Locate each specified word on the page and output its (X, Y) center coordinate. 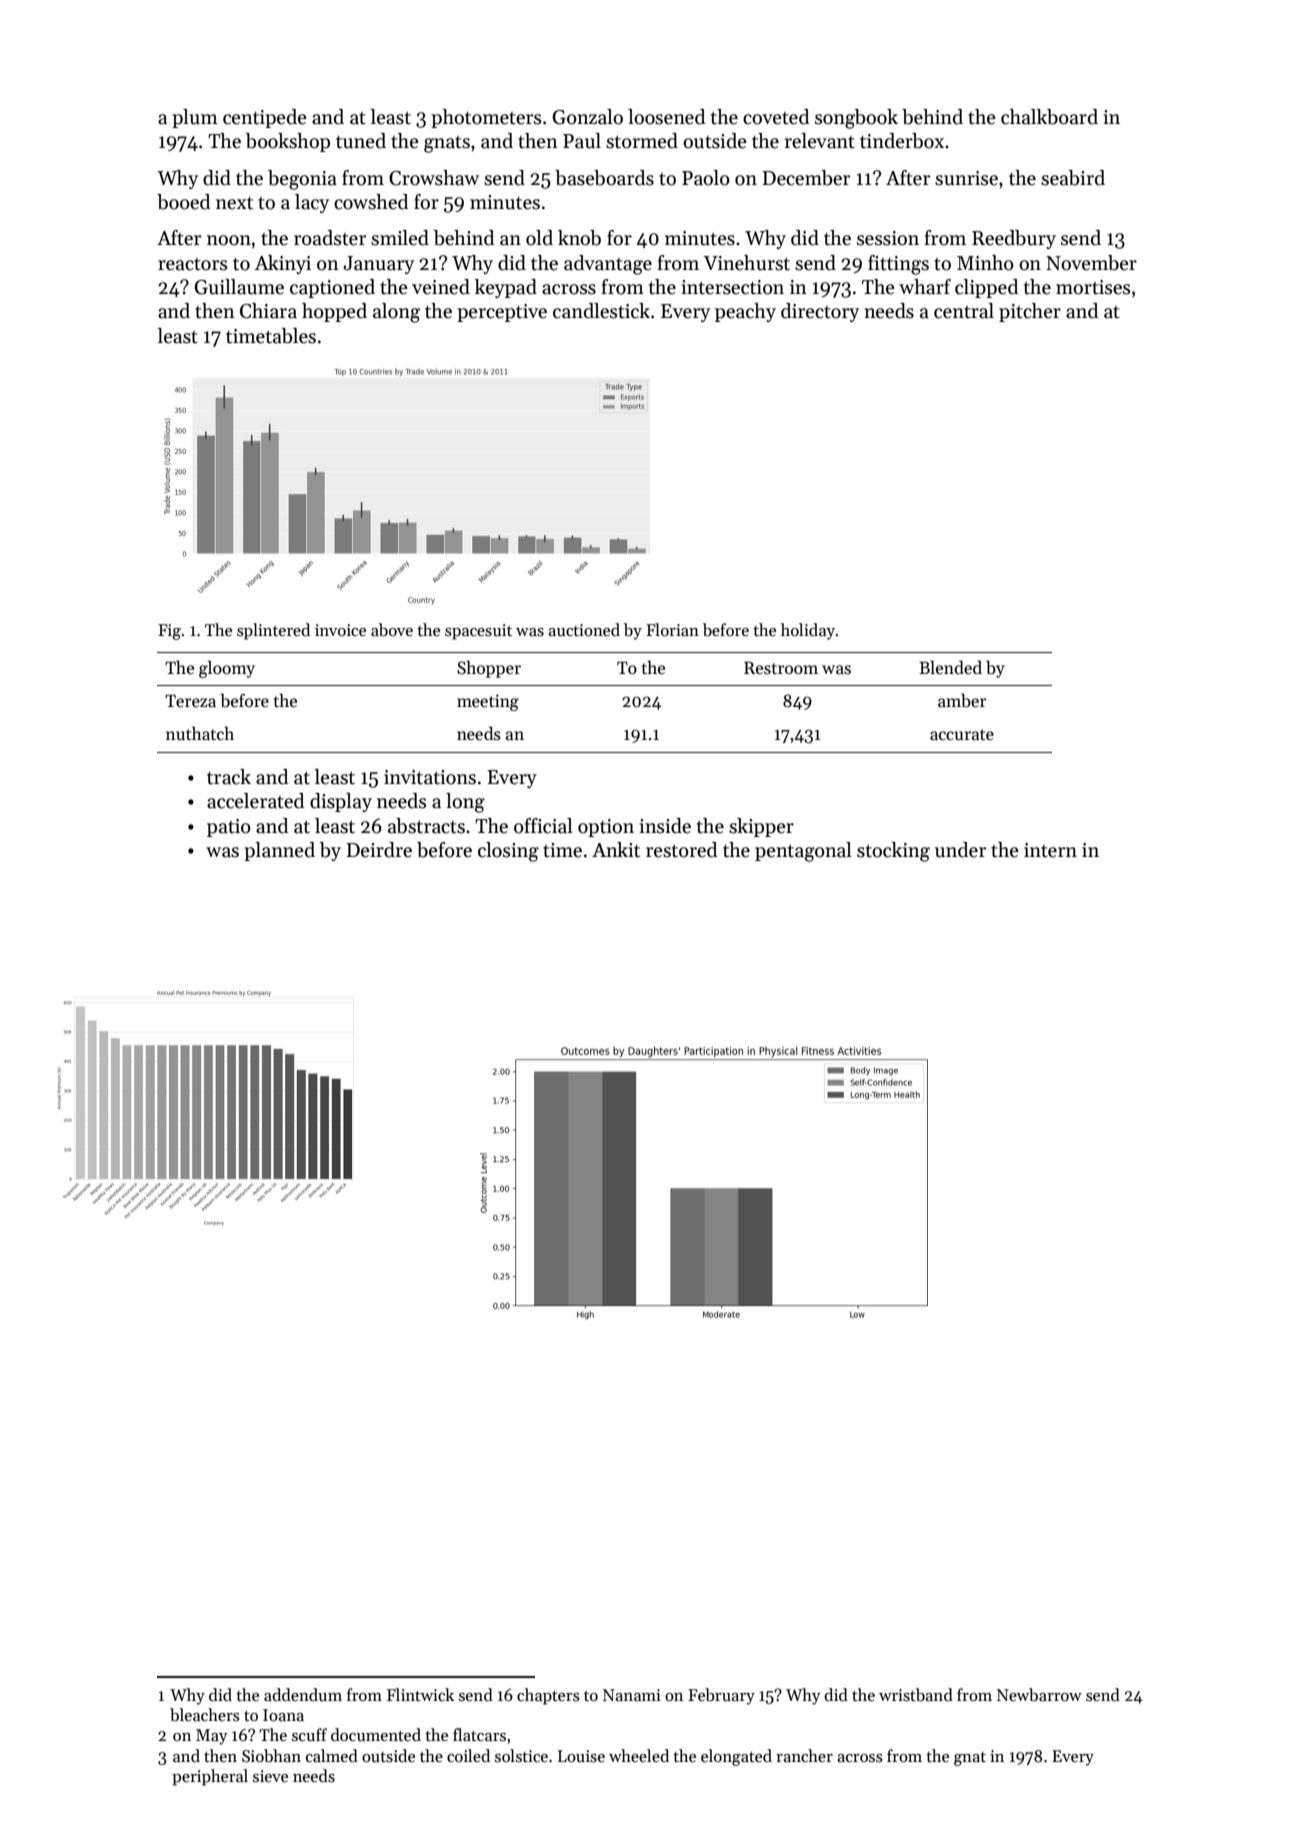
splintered (273, 631)
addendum (303, 1695)
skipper (761, 827)
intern (1050, 850)
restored (681, 850)
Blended (950, 667)
